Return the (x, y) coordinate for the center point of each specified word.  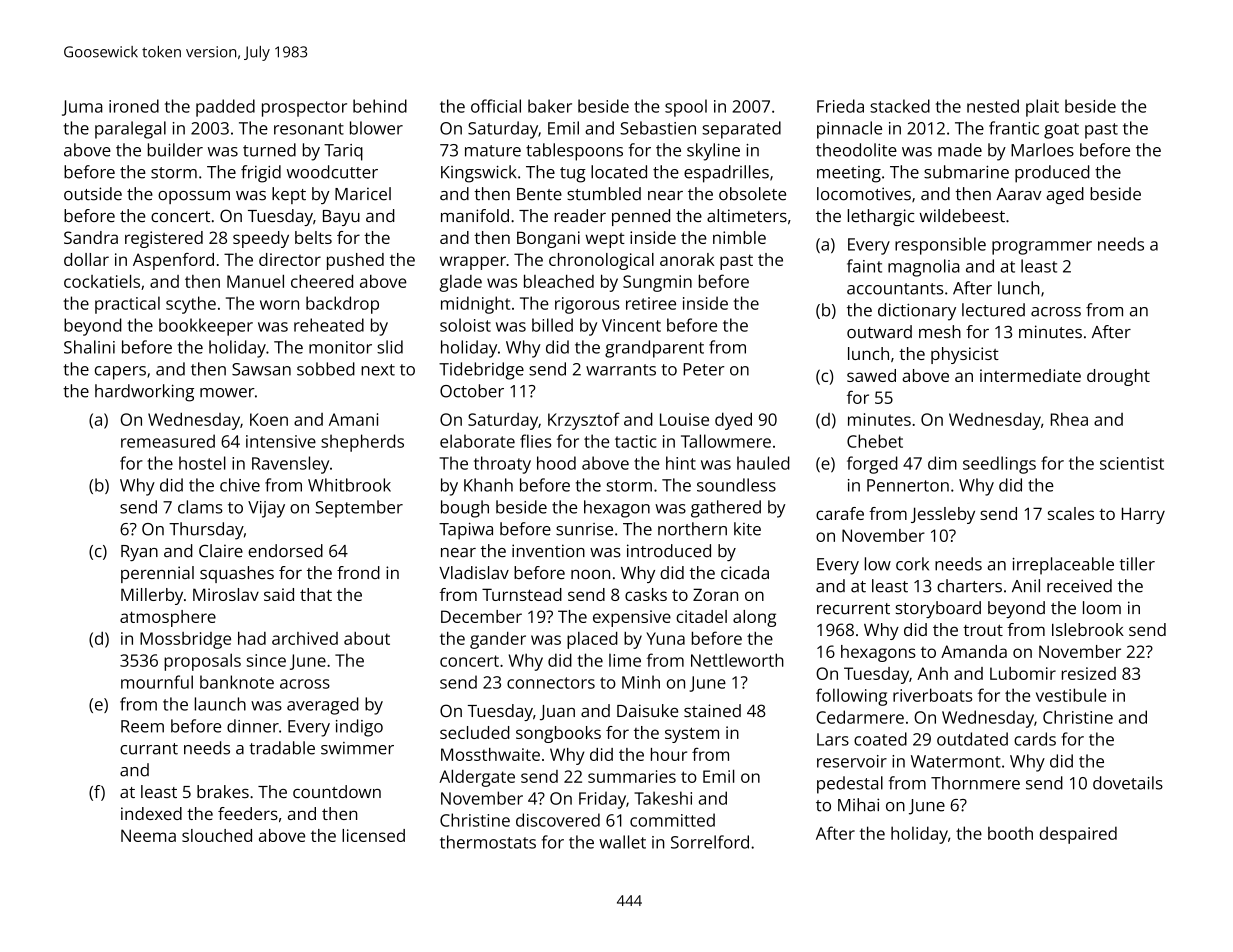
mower (227, 393)
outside (93, 194)
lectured (993, 310)
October (472, 391)
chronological (601, 261)
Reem (142, 726)
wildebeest (962, 215)
